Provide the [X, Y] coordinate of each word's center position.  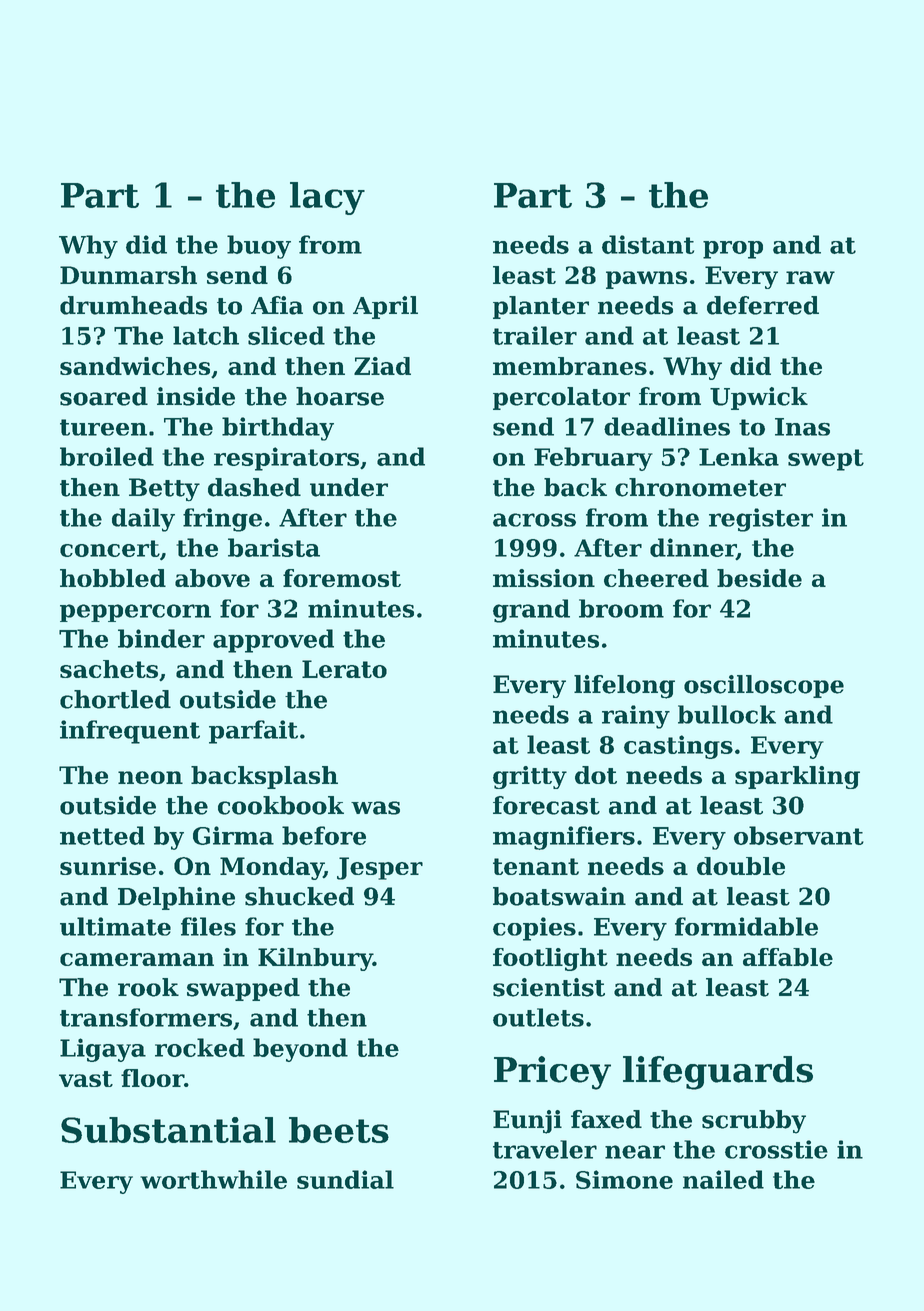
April [385, 307]
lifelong [624, 687]
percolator [561, 398]
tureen [103, 427]
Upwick [759, 398]
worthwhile [213, 1179]
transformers [146, 1017]
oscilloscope [764, 686]
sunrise [108, 866]
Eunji [527, 1122]
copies [534, 929]
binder [161, 638]
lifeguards [718, 1073]
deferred [763, 305]
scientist [549, 987]
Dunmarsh [128, 275]
